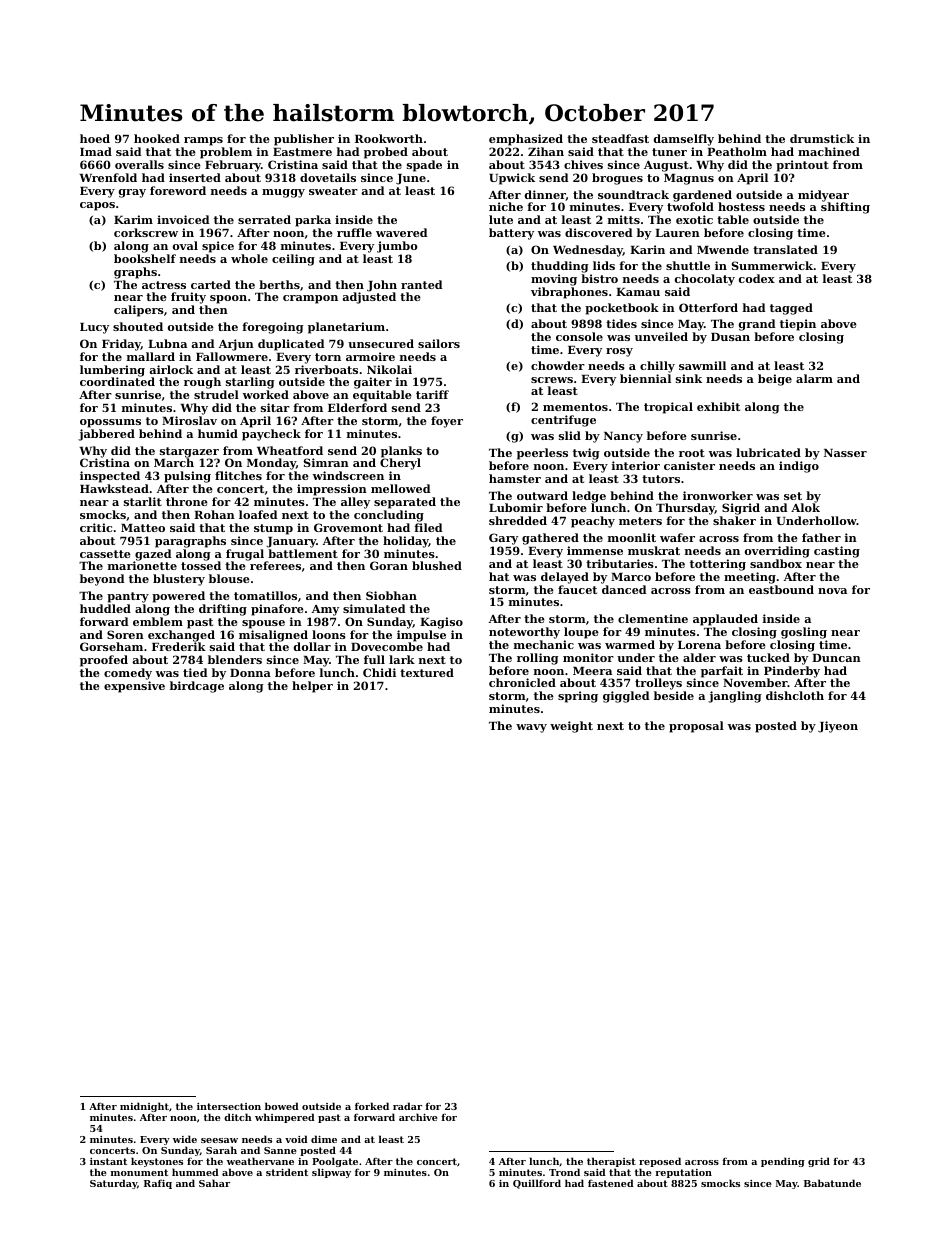 The width and height of the screenshot is (952, 1233). Describe the element at coordinates (203, 141) in the screenshot. I see `ramps` at that location.
